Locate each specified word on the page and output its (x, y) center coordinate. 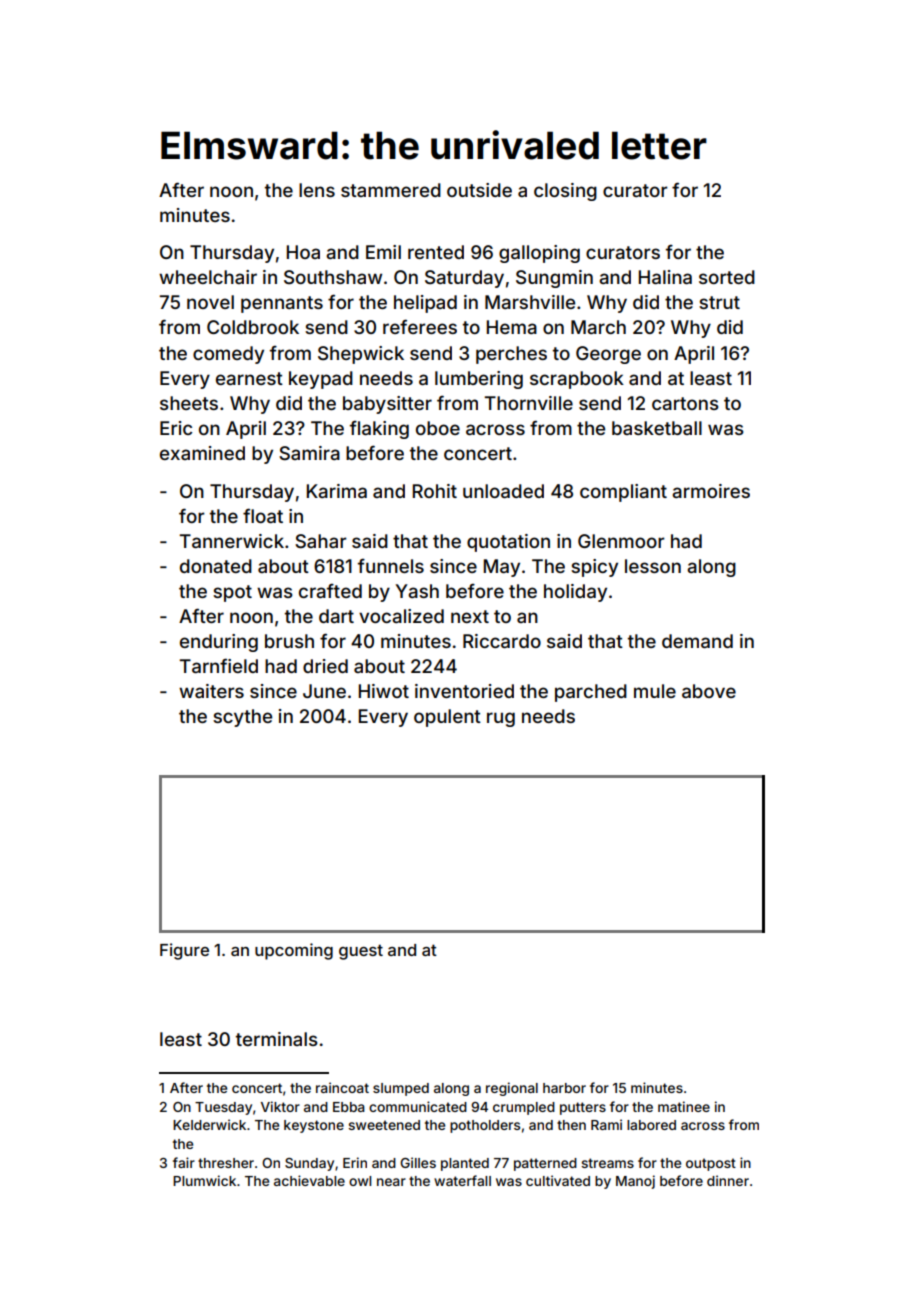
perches (511, 355)
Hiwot (384, 691)
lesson (653, 566)
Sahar (321, 541)
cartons (685, 403)
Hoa (303, 252)
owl (360, 1181)
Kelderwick (209, 1124)
